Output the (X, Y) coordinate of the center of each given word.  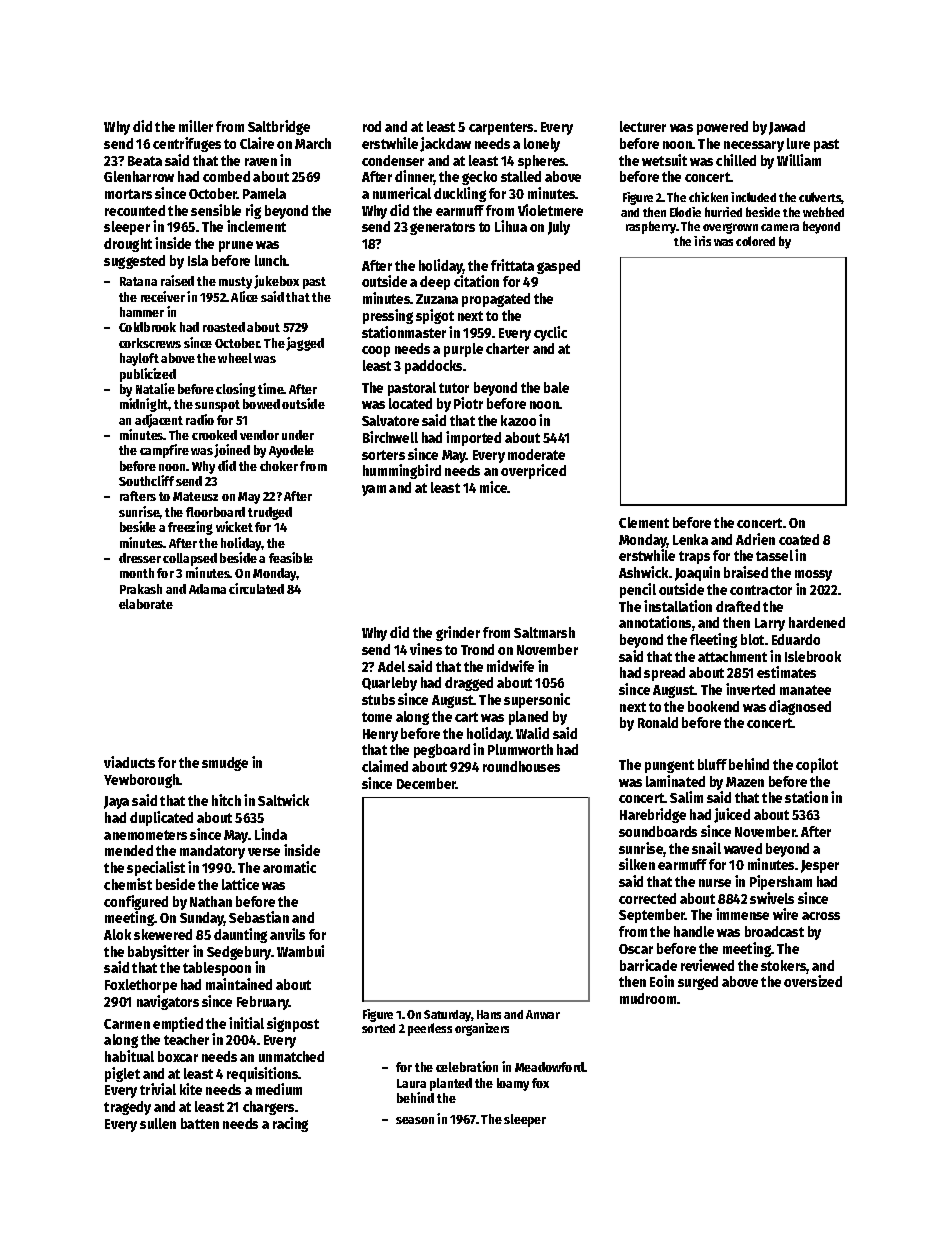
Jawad (787, 128)
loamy (513, 1084)
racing (290, 1124)
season (415, 1120)
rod (372, 126)
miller (196, 126)
